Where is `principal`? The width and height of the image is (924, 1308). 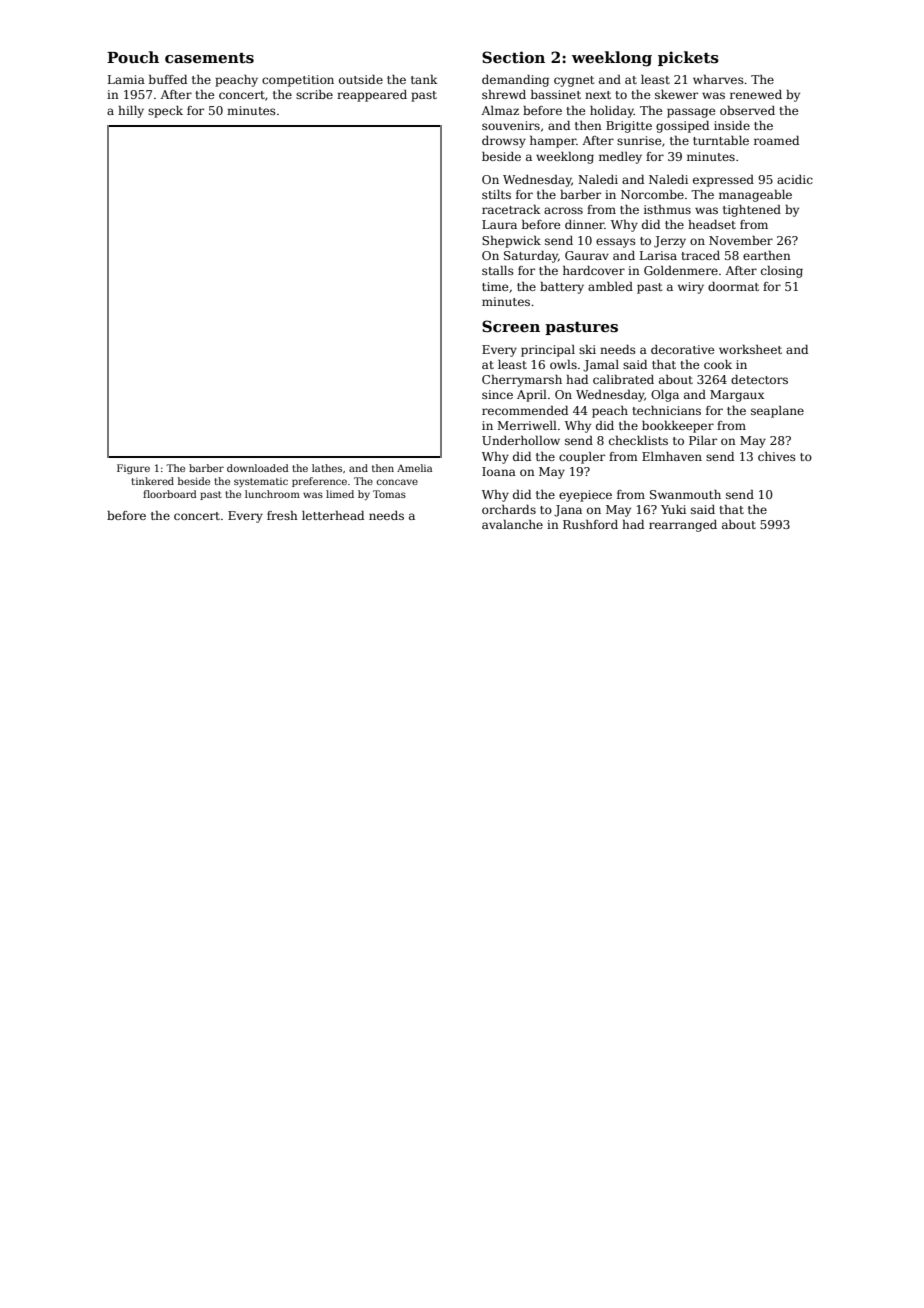
principal is located at coordinates (548, 351).
